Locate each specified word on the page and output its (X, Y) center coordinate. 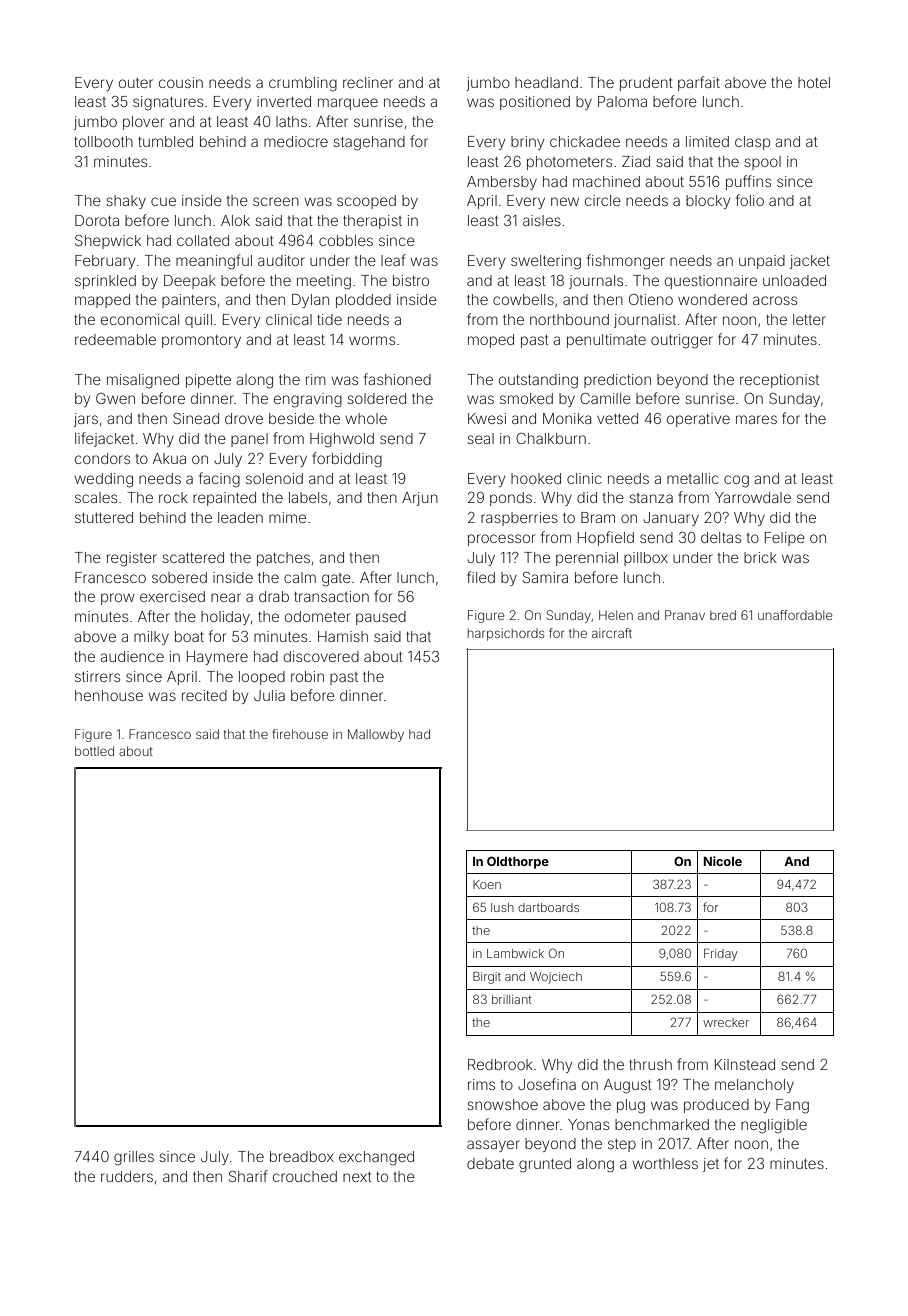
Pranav (685, 615)
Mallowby (376, 735)
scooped (366, 202)
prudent (646, 84)
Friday (721, 955)
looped (262, 678)
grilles (134, 1158)
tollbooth (103, 141)
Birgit (487, 978)
